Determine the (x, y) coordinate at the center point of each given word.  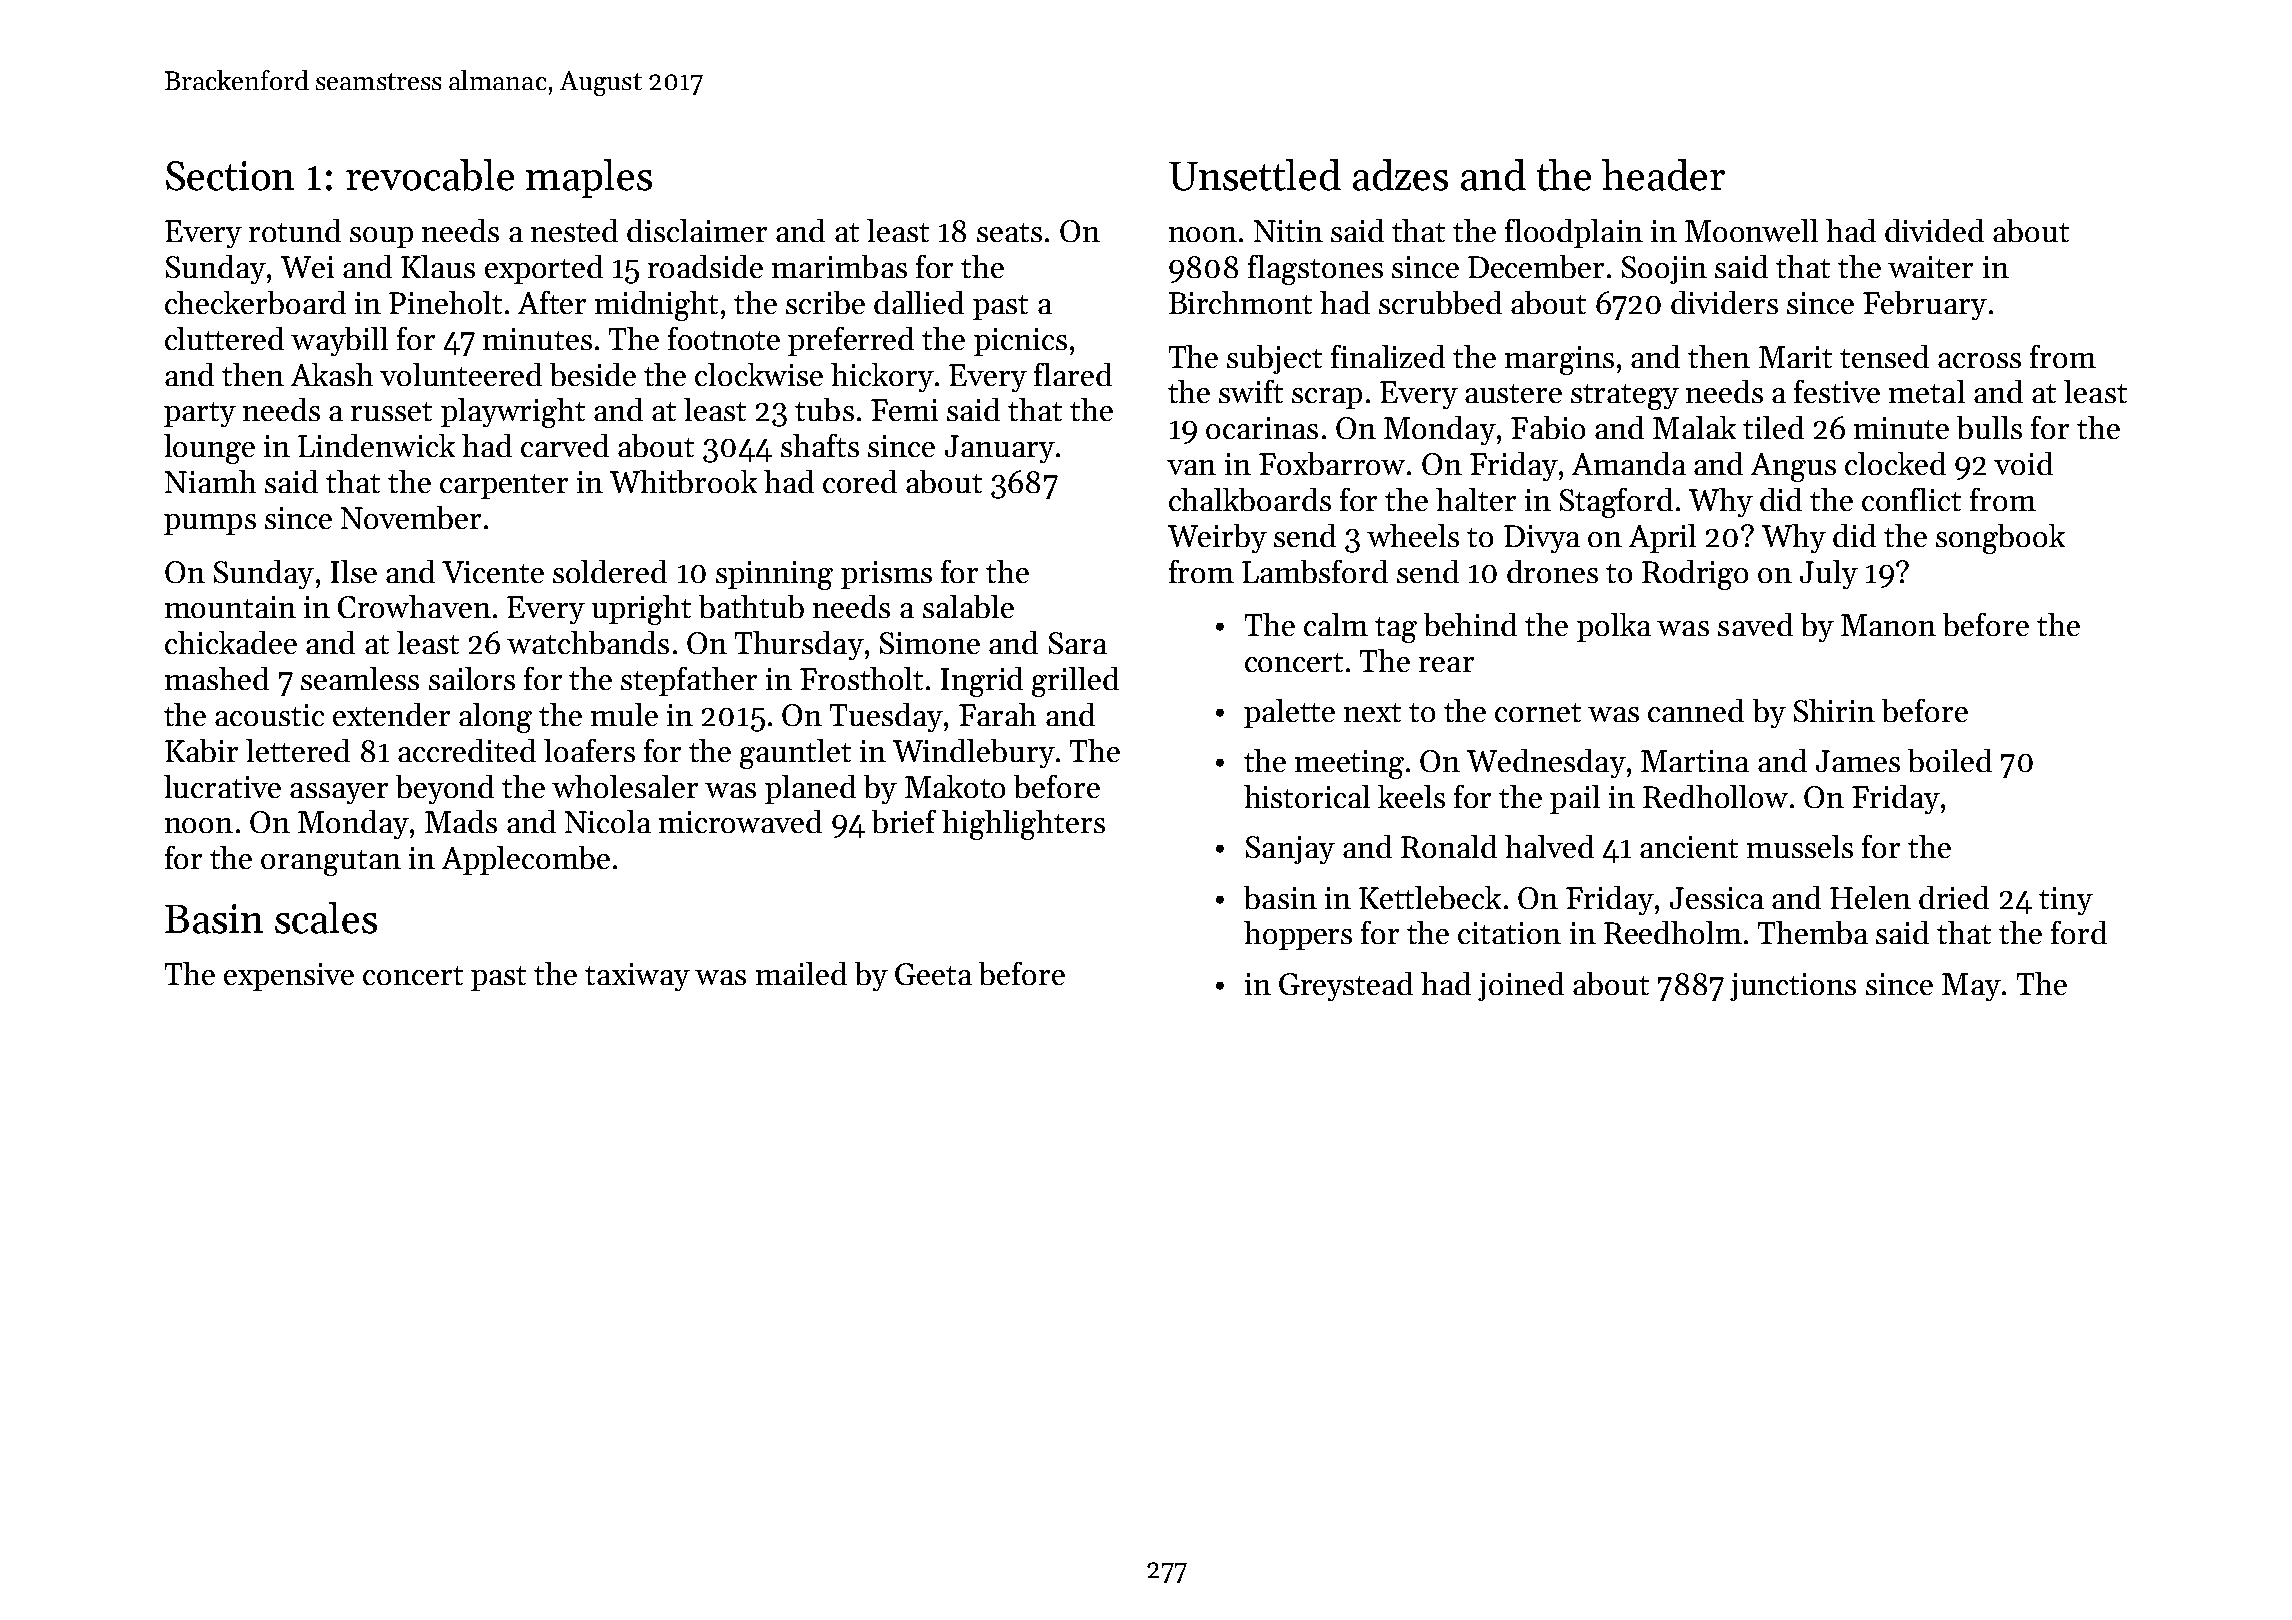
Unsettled (1255, 175)
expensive (289, 977)
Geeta (933, 974)
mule (624, 714)
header (1663, 175)
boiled (1950, 760)
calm (1336, 624)
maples (589, 178)
